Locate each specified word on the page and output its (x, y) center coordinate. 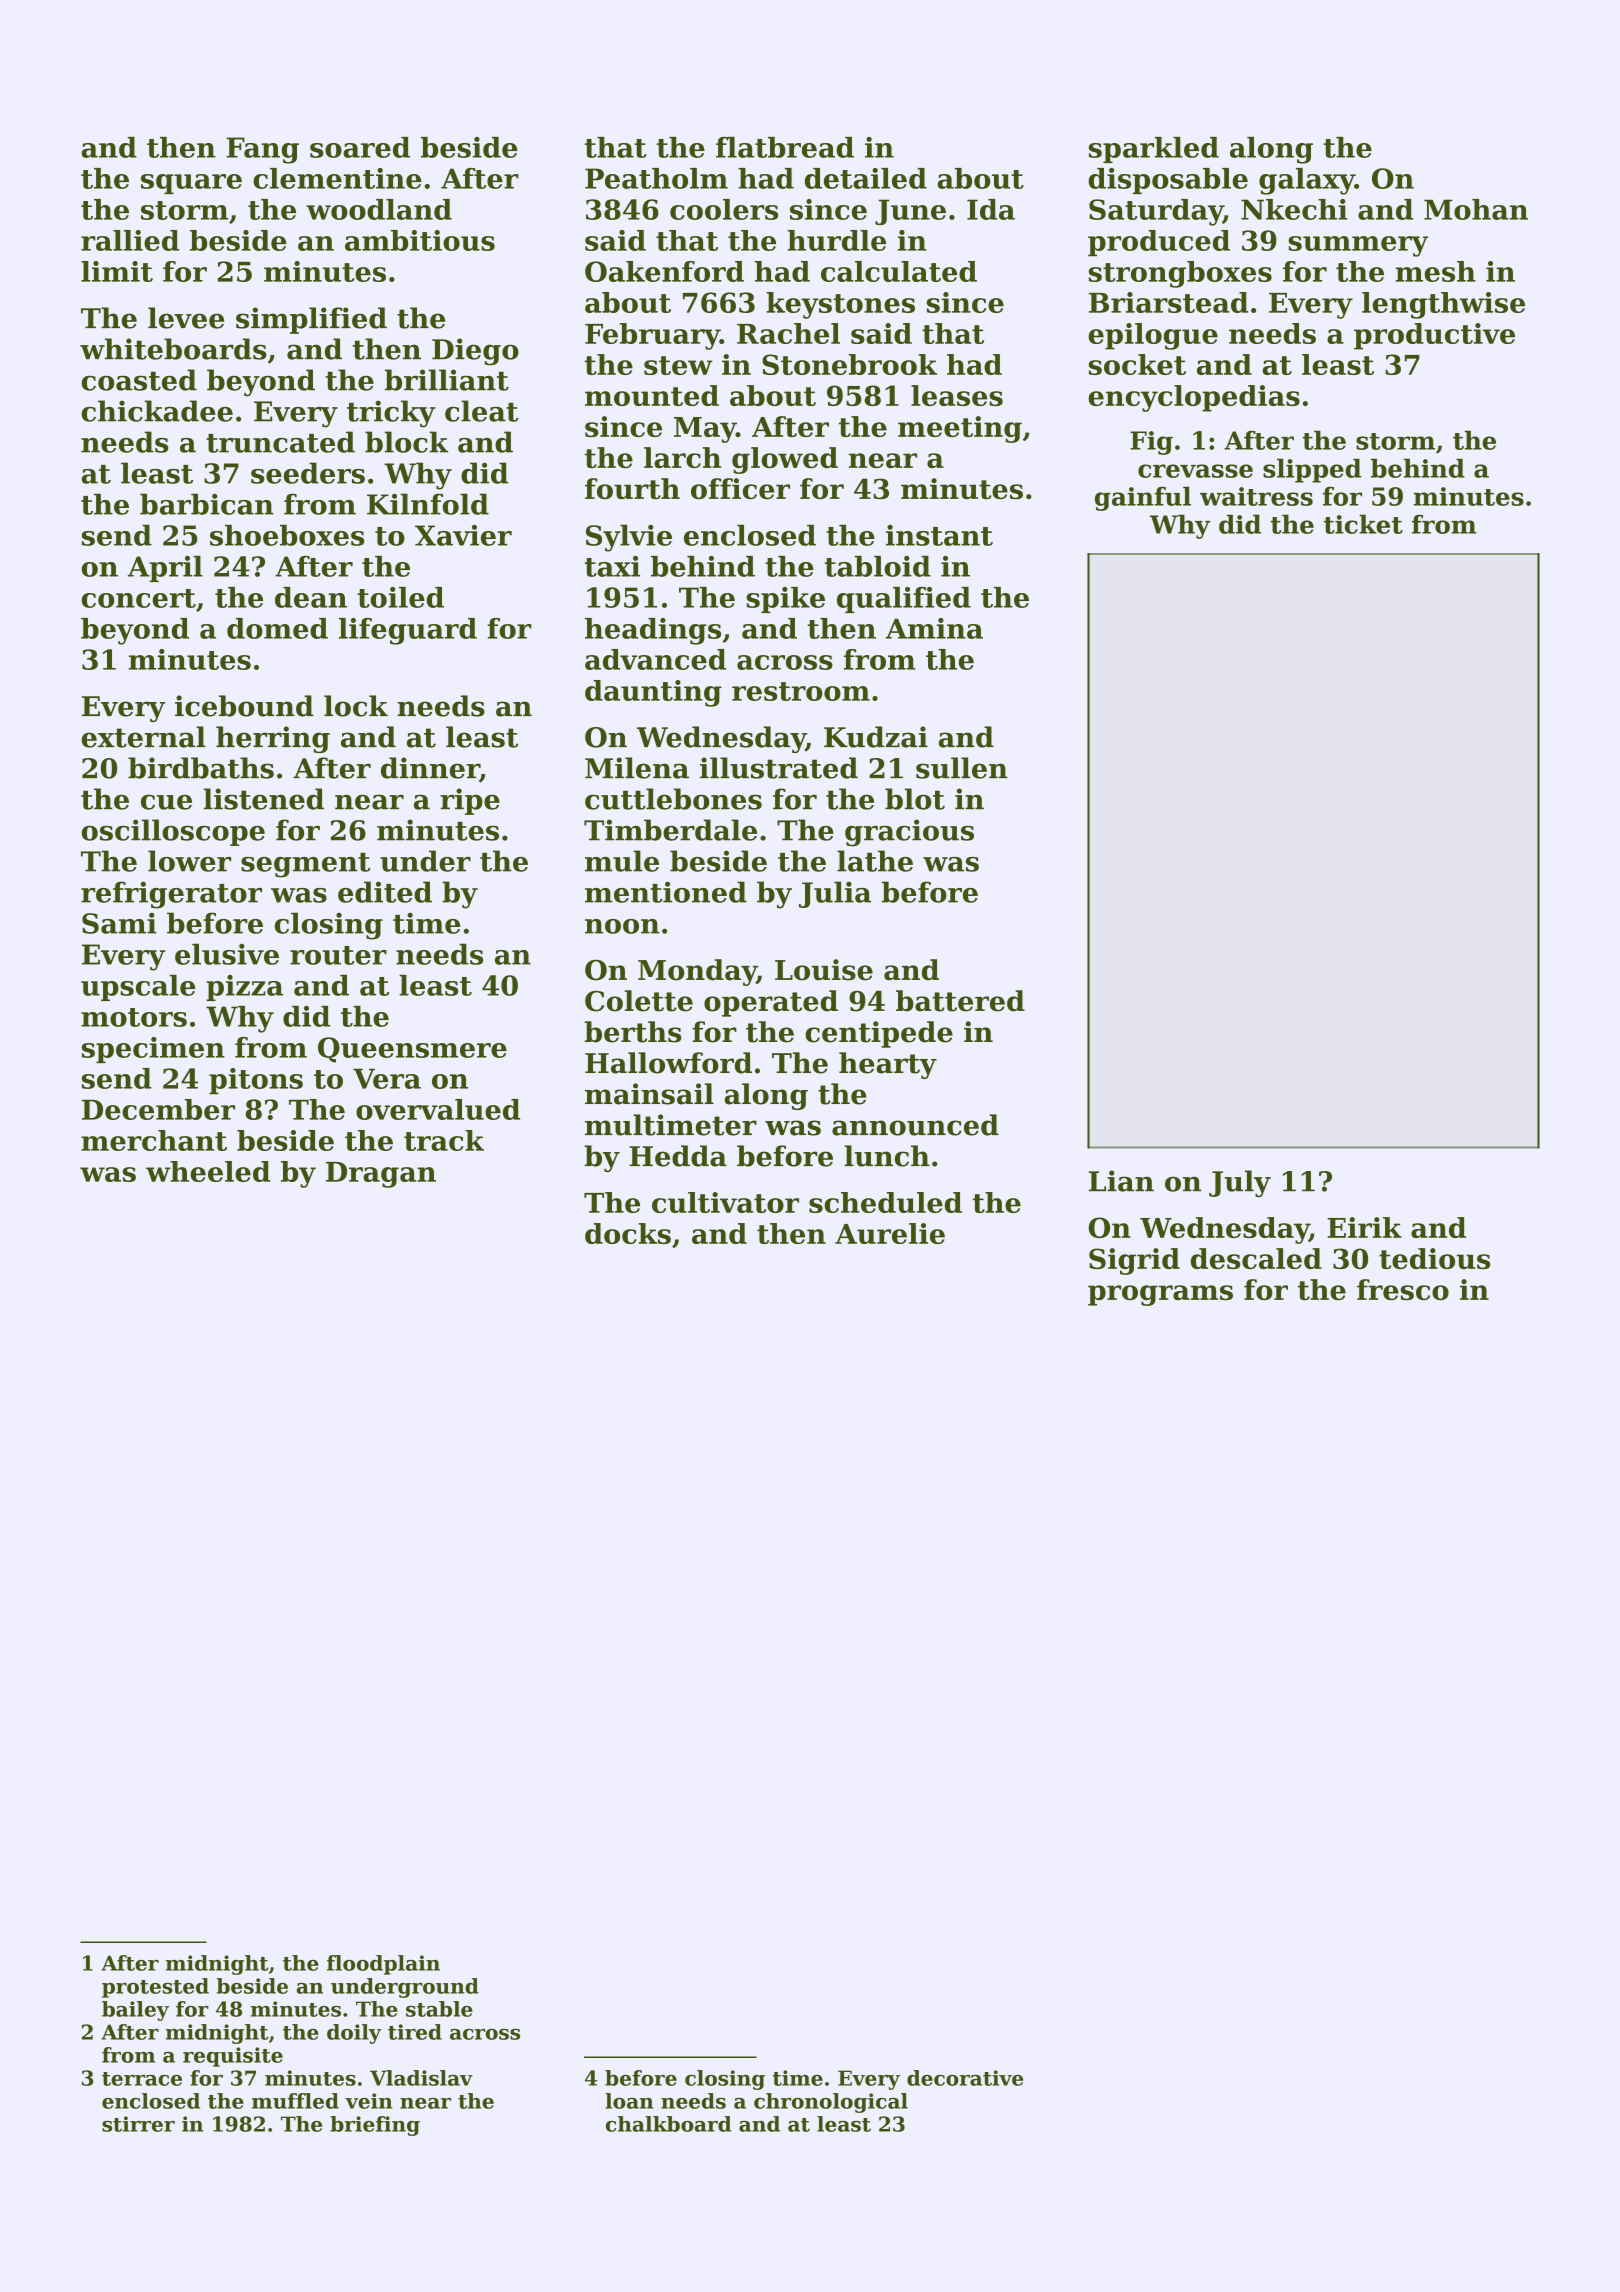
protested (155, 1988)
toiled (400, 597)
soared (360, 147)
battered (960, 1001)
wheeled (208, 1171)
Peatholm (656, 178)
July (1240, 1184)
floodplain (383, 1965)
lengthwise (1443, 305)
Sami (119, 923)
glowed (785, 460)
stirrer (138, 2124)
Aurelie (890, 1233)
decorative (965, 2078)
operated (771, 1003)
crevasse (1195, 471)
